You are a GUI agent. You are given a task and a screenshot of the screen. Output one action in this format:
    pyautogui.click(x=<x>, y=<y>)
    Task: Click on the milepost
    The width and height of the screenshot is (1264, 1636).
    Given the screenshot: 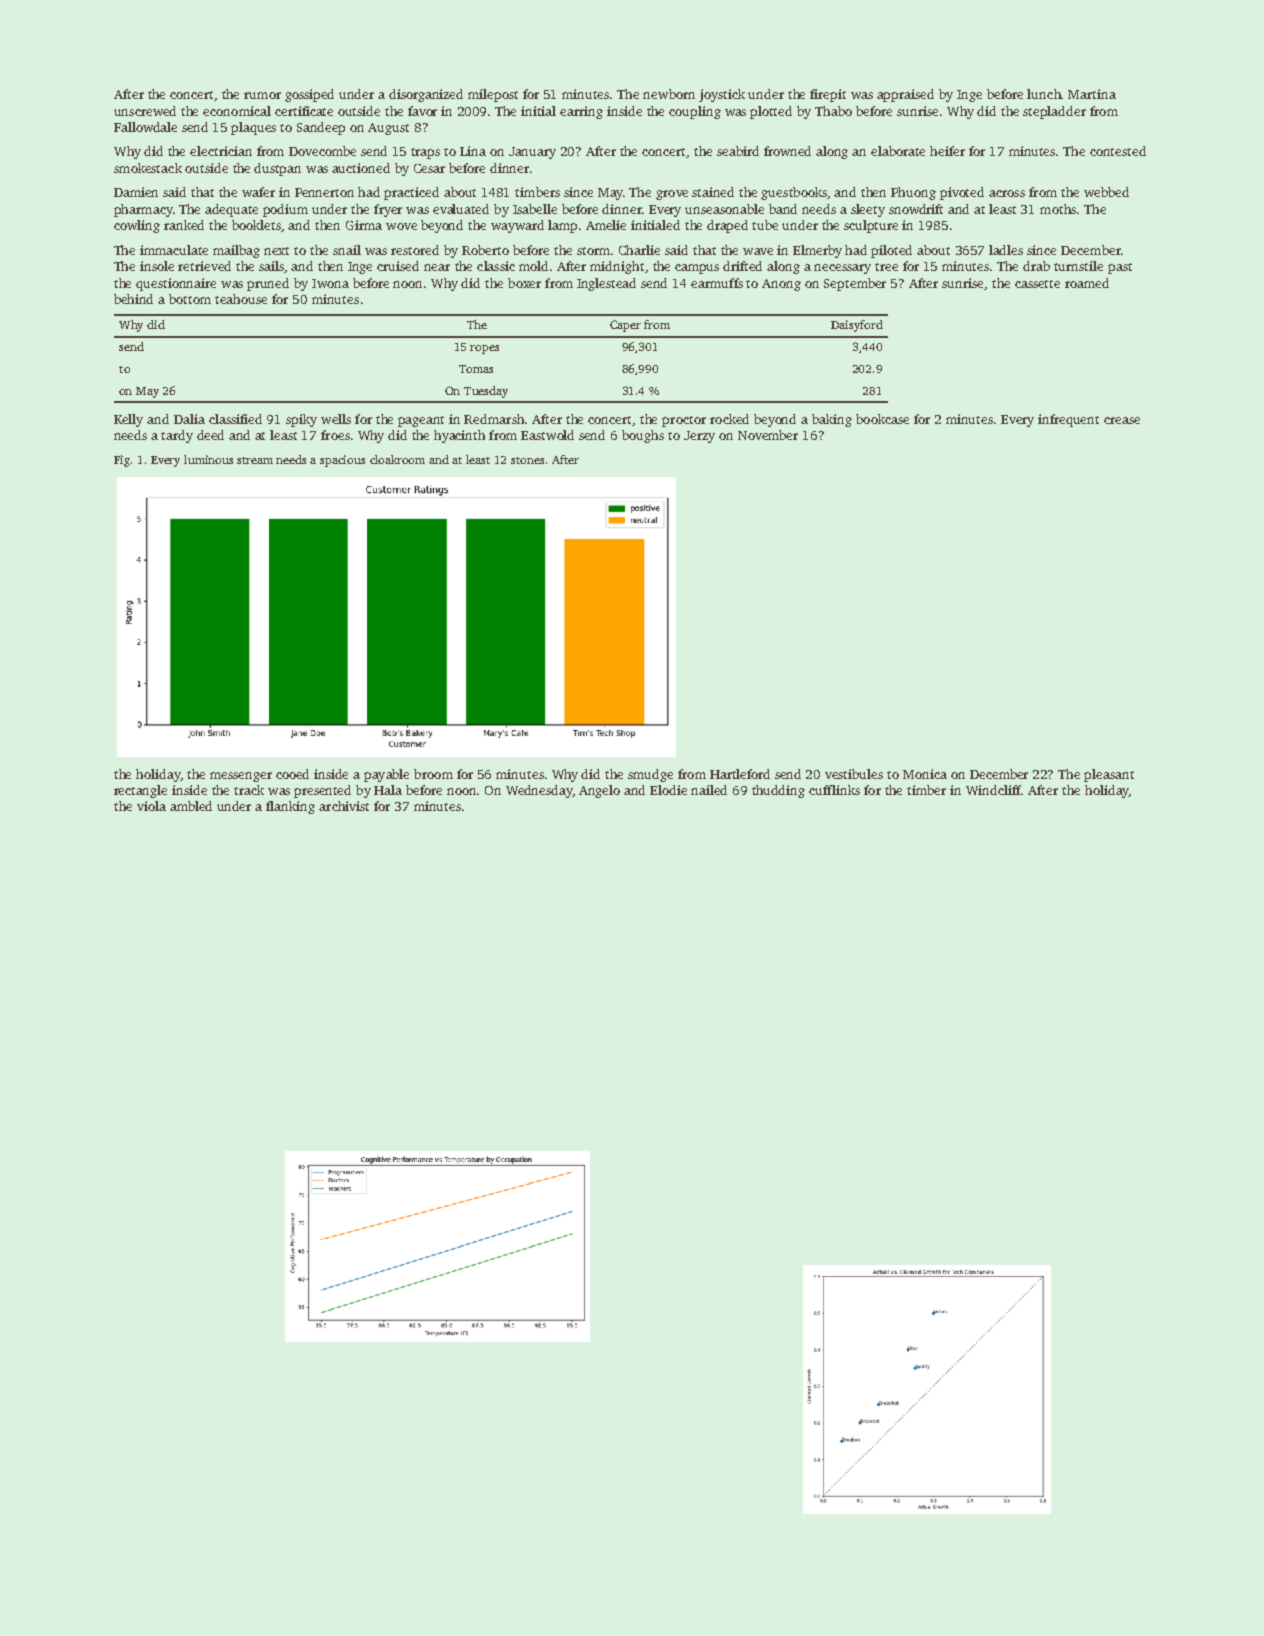 What is the action you would take?
    pyautogui.click(x=493, y=95)
